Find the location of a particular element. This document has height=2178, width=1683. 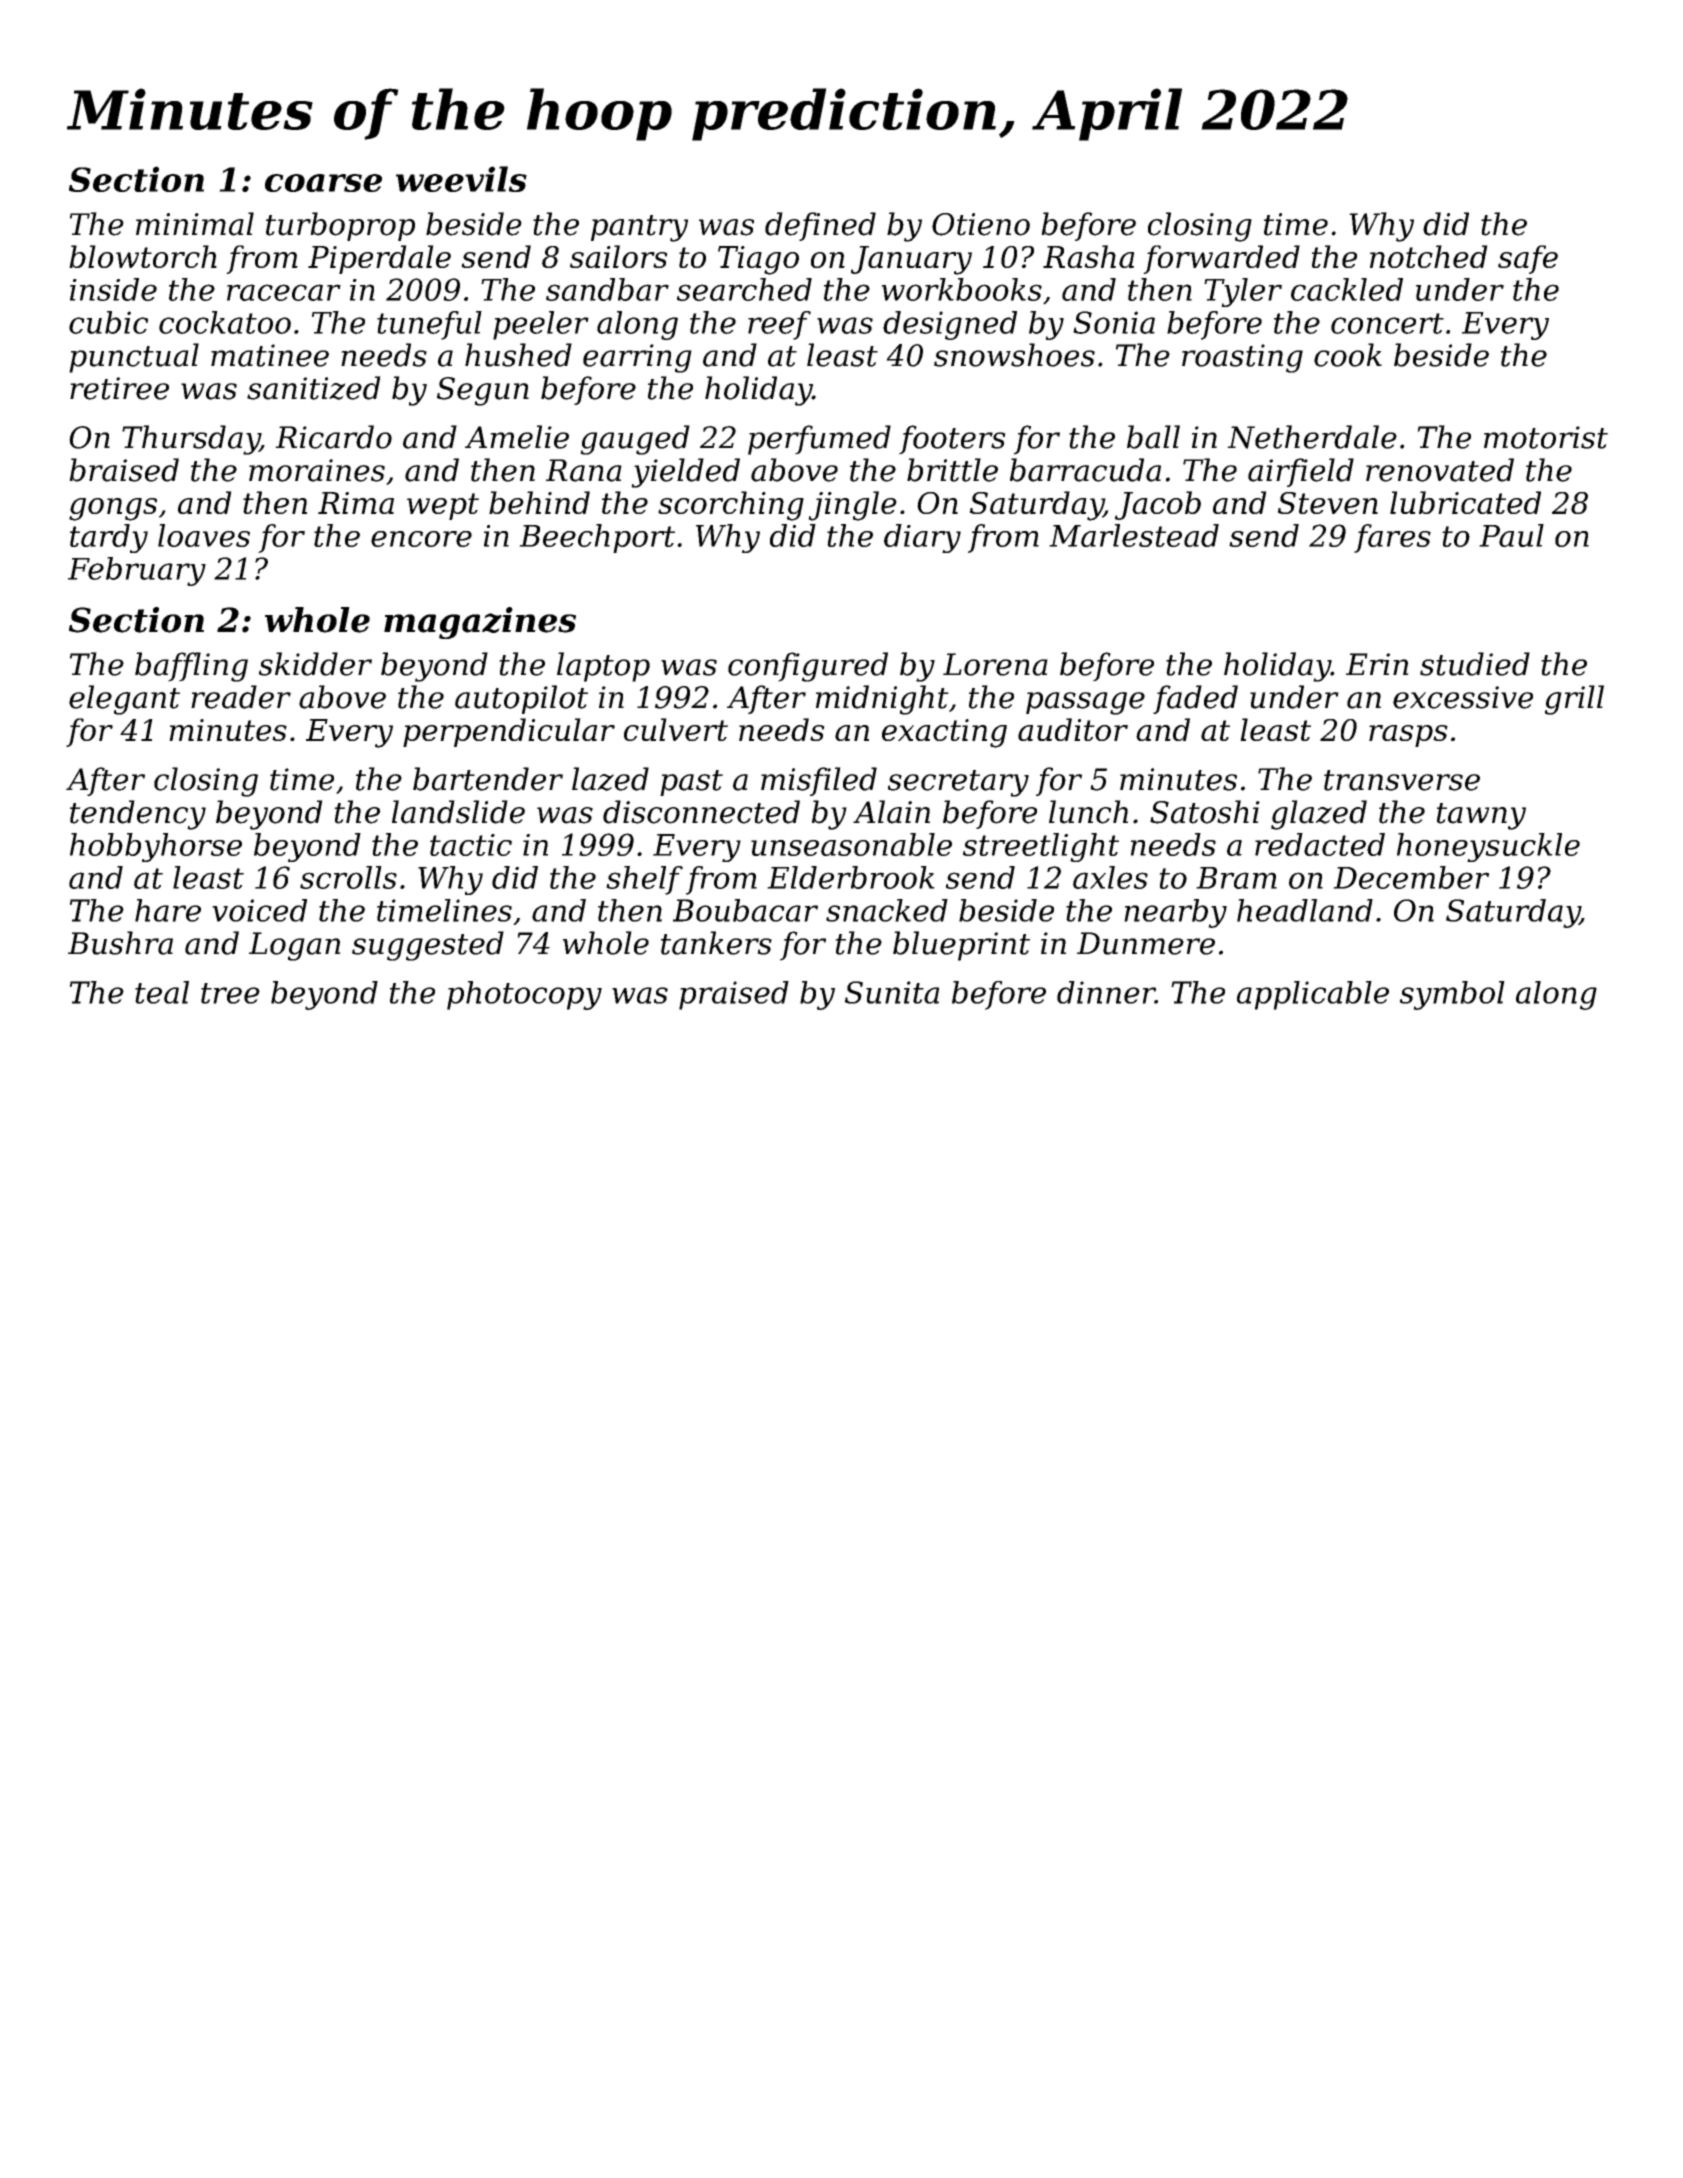

concert is located at coordinates (1387, 323).
